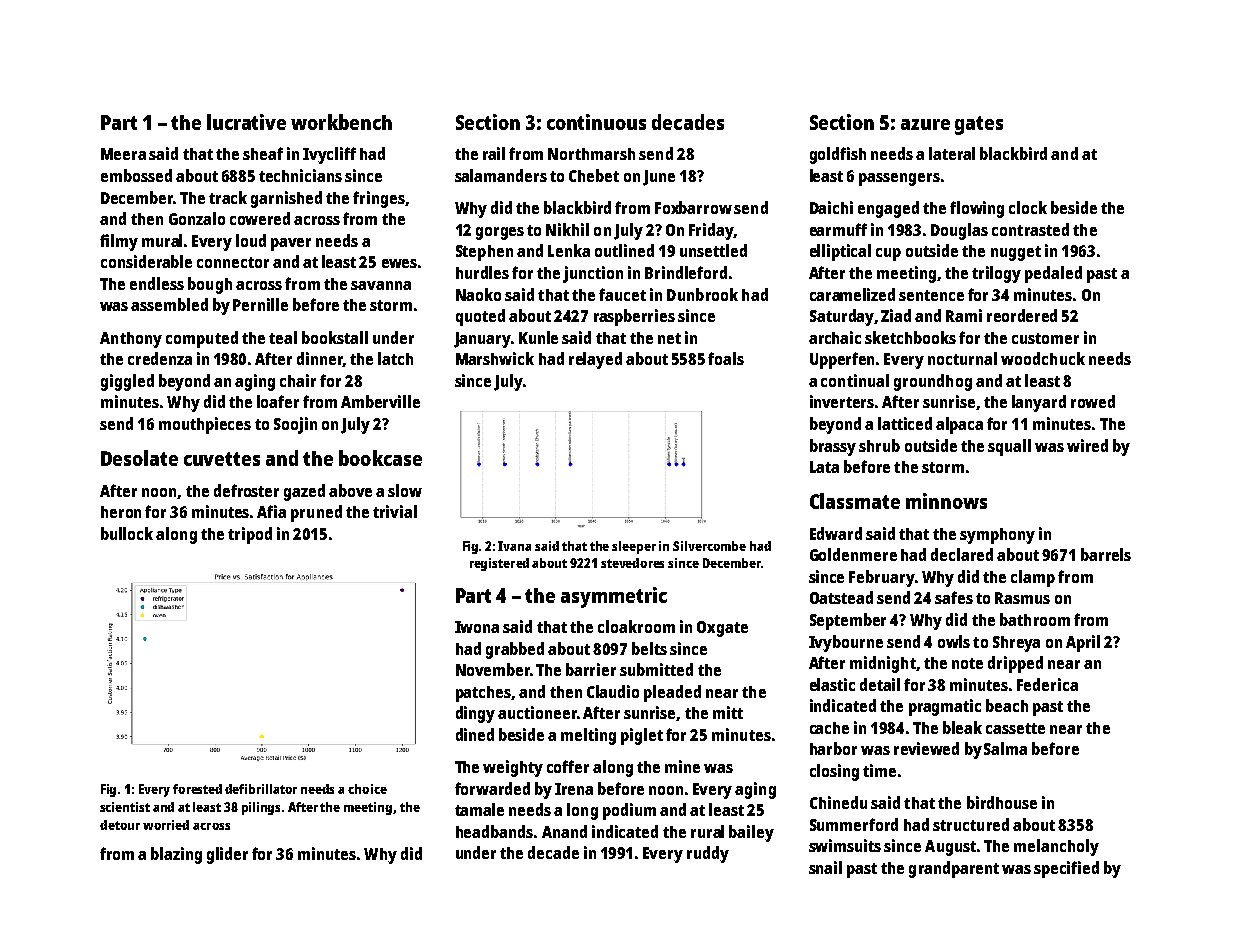 The image size is (1233, 952). Describe the element at coordinates (127, 382) in the screenshot. I see `giggled` at that location.
